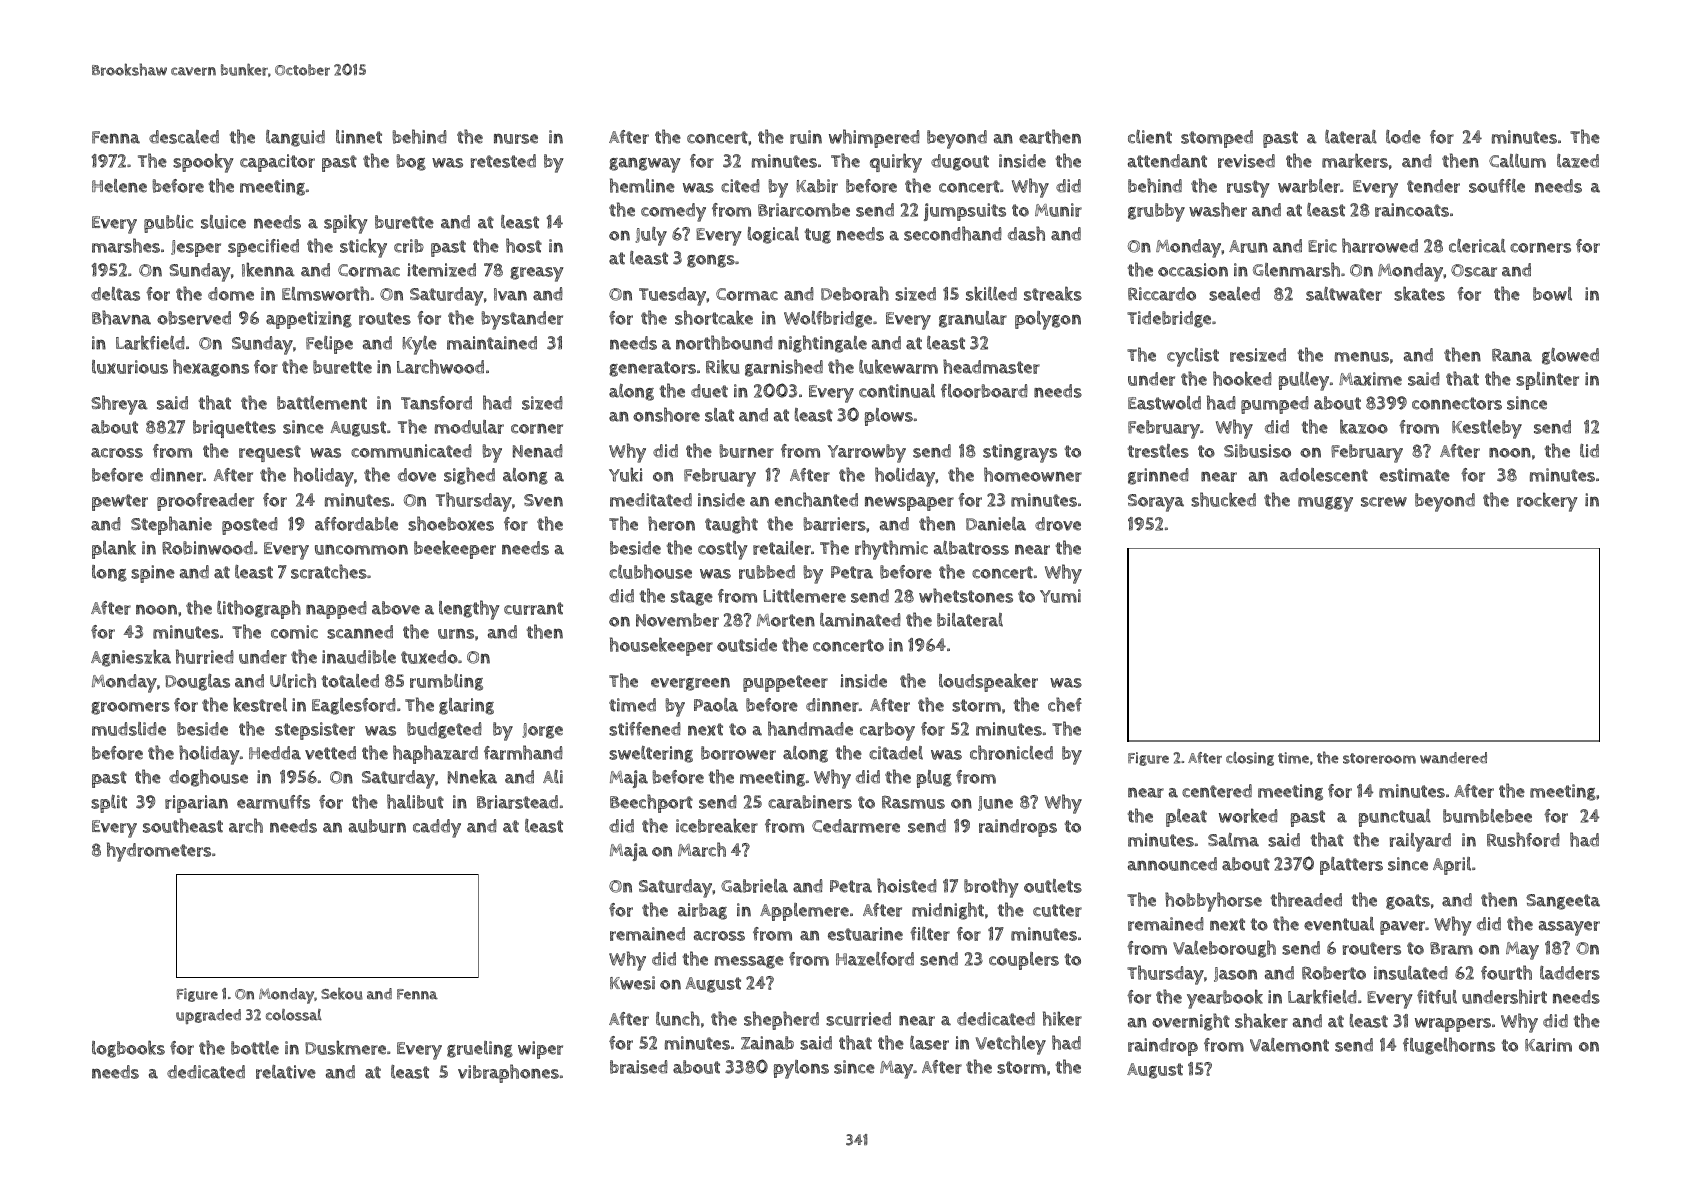  Describe the element at coordinates (429, 657) in the page. I see `tuxedo` at that location.
